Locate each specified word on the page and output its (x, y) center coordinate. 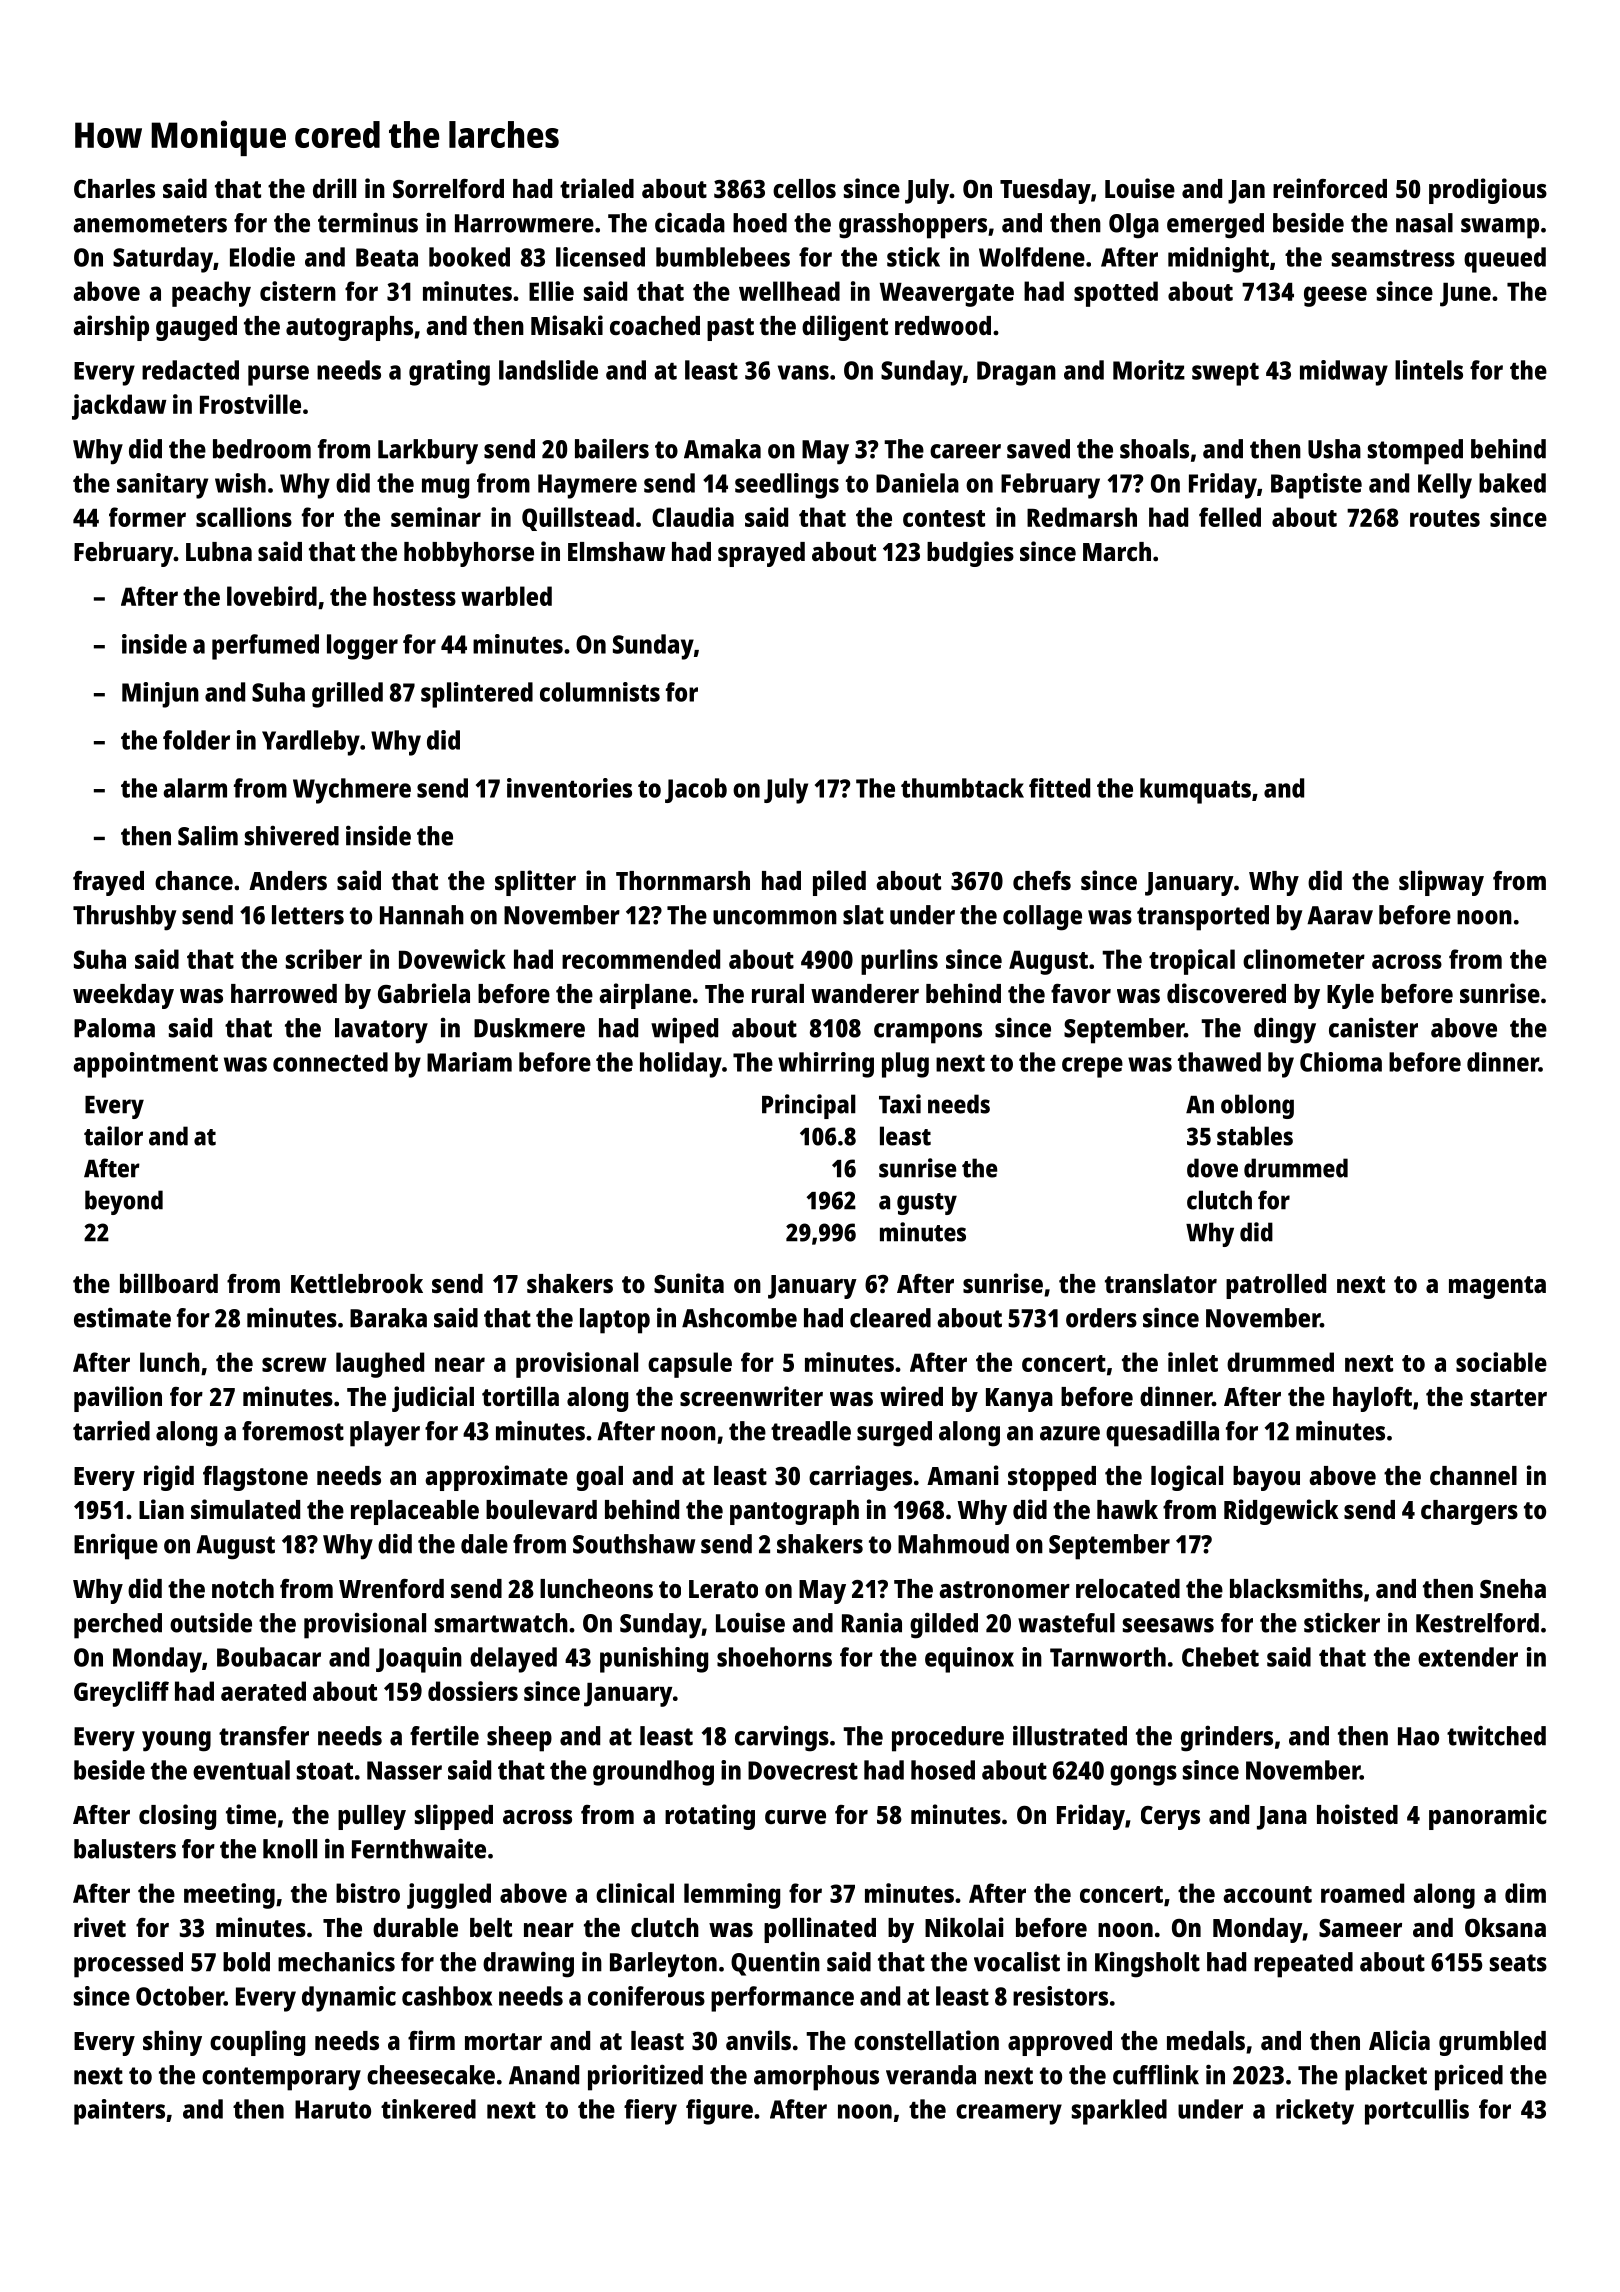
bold (246, 1962)
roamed (1362, 1893)
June (1465, 295)
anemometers (150, 224)
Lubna (219, 551)
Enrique (116, 1547)
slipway (1441, 883)
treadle (811, 1431)
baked (1512, 483)
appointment (145, 1065)
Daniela (917, 483)
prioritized (645, 2077)
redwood (943, 325)
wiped (684, 1030)
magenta (1497, 1287)
